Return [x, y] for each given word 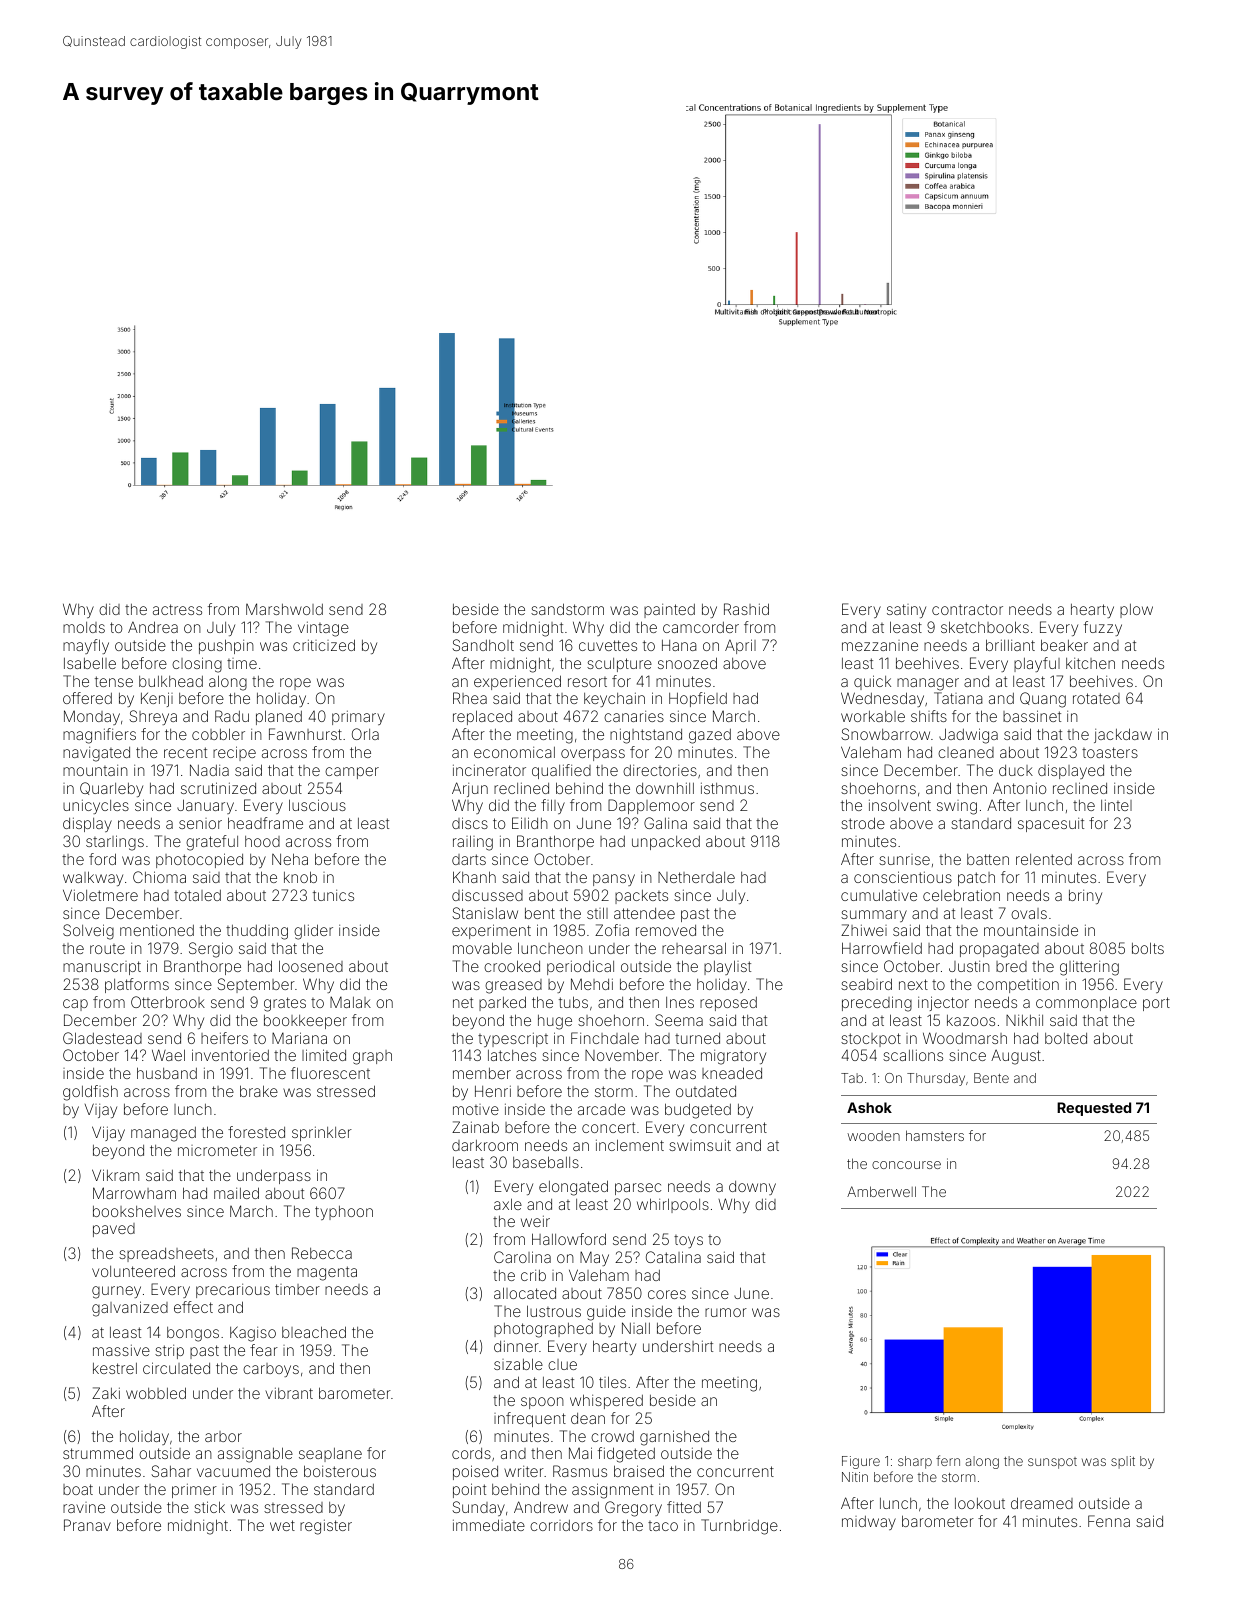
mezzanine [880, 645]
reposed [728, 1004]
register [326, 1527]
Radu [232, 716]
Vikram [115, 1175]
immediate [489, 1525]
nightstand [646, 736]
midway [869, 1523]
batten [988, 859]
